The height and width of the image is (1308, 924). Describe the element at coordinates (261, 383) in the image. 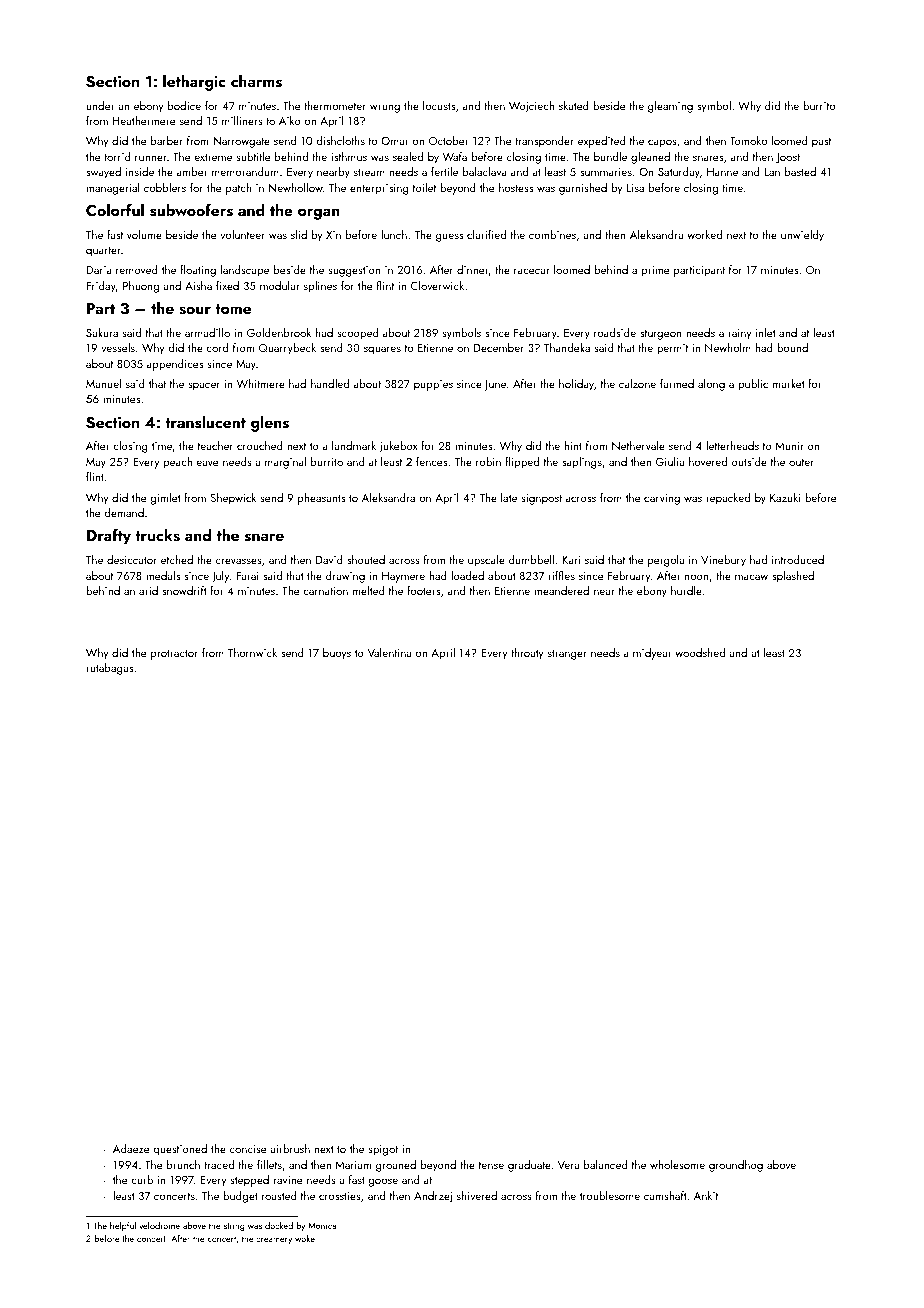

I see `Whitmere` at that location.
